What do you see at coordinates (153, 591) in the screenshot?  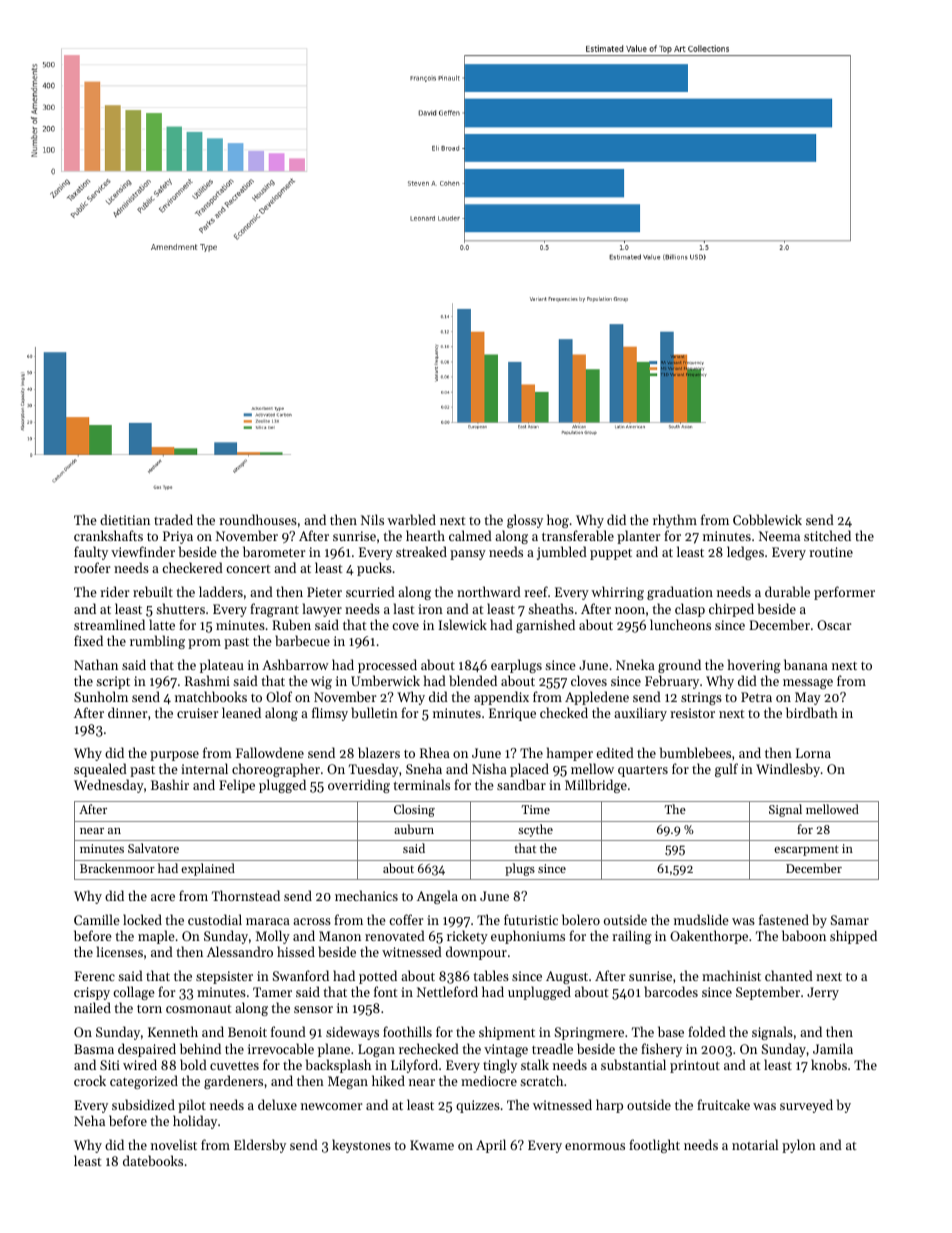 I see `rebuilt` at bounding box center [153, 591].
